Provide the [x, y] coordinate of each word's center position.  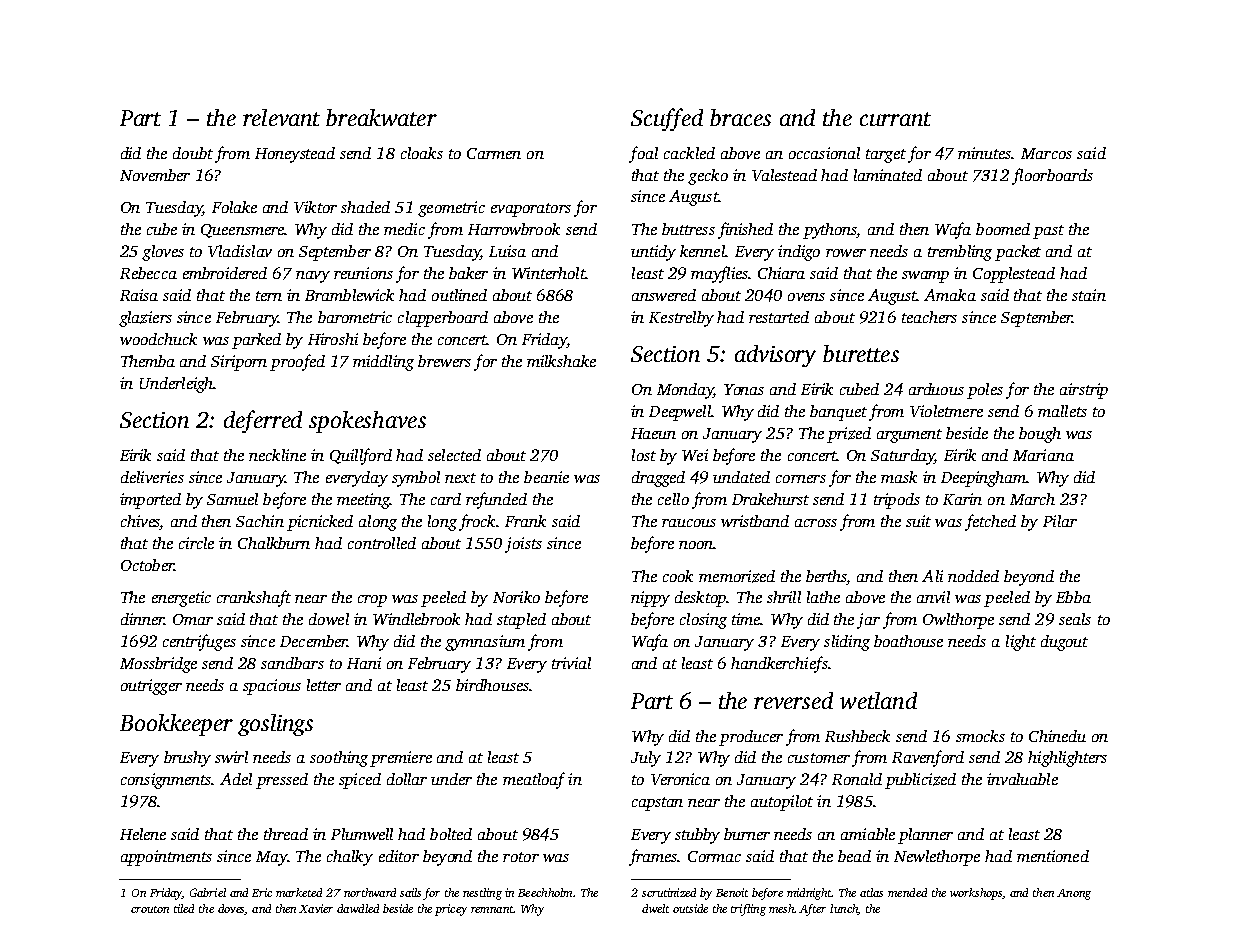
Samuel [232, 499]
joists [523, 545]
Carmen [494, 153]
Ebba [1073, 597]
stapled [521, 621]
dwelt [655, 908]
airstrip [1084, 391]
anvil [933, 597]
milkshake [561, 361]
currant [895, 119]
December [313, 641]
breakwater [381, 117]
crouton [150, 909]
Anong [1074, 894]
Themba [148, 361]
